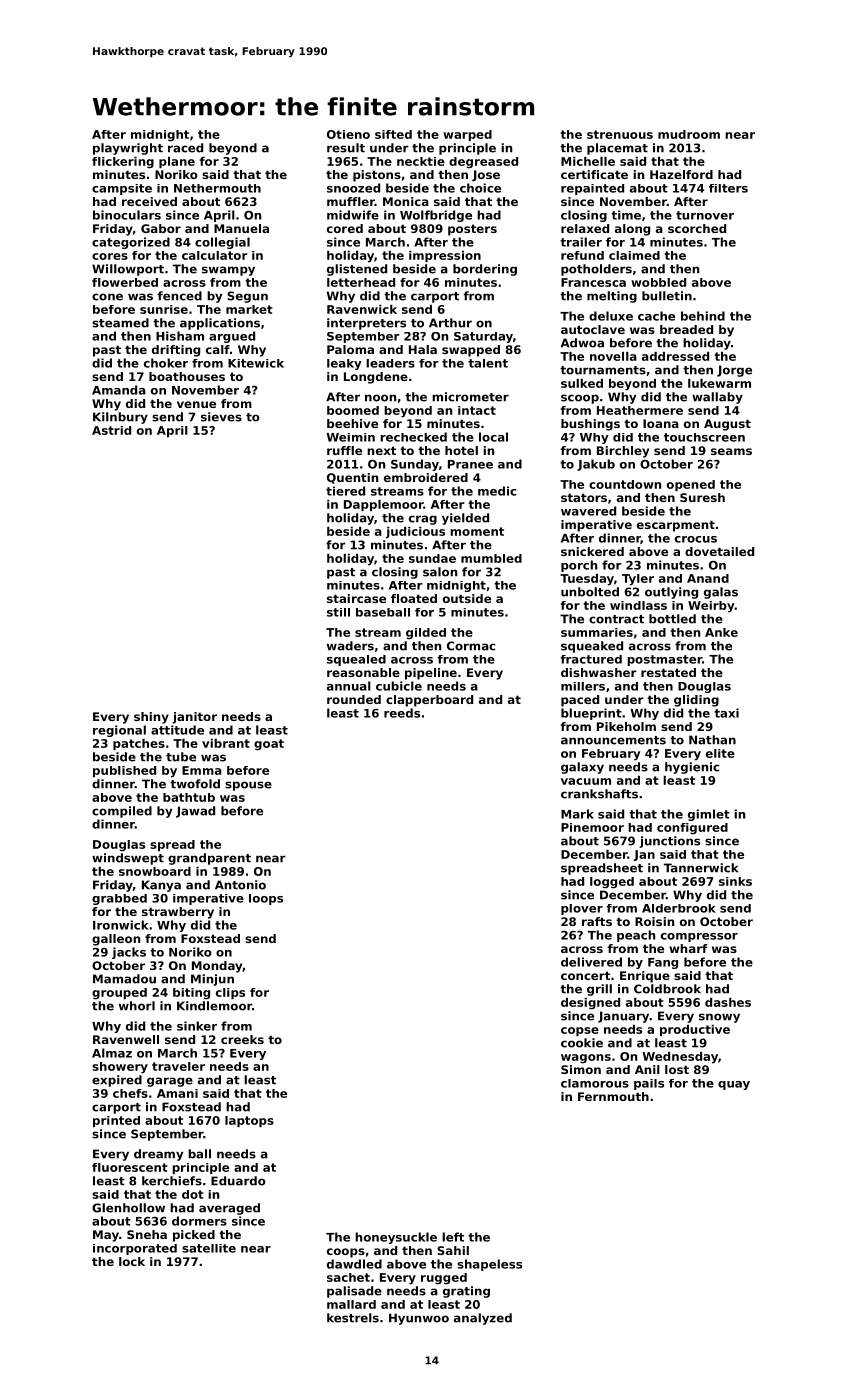 This screenshot has width=849, height=1400. I want to click on mudroom, so click(689, 134).
